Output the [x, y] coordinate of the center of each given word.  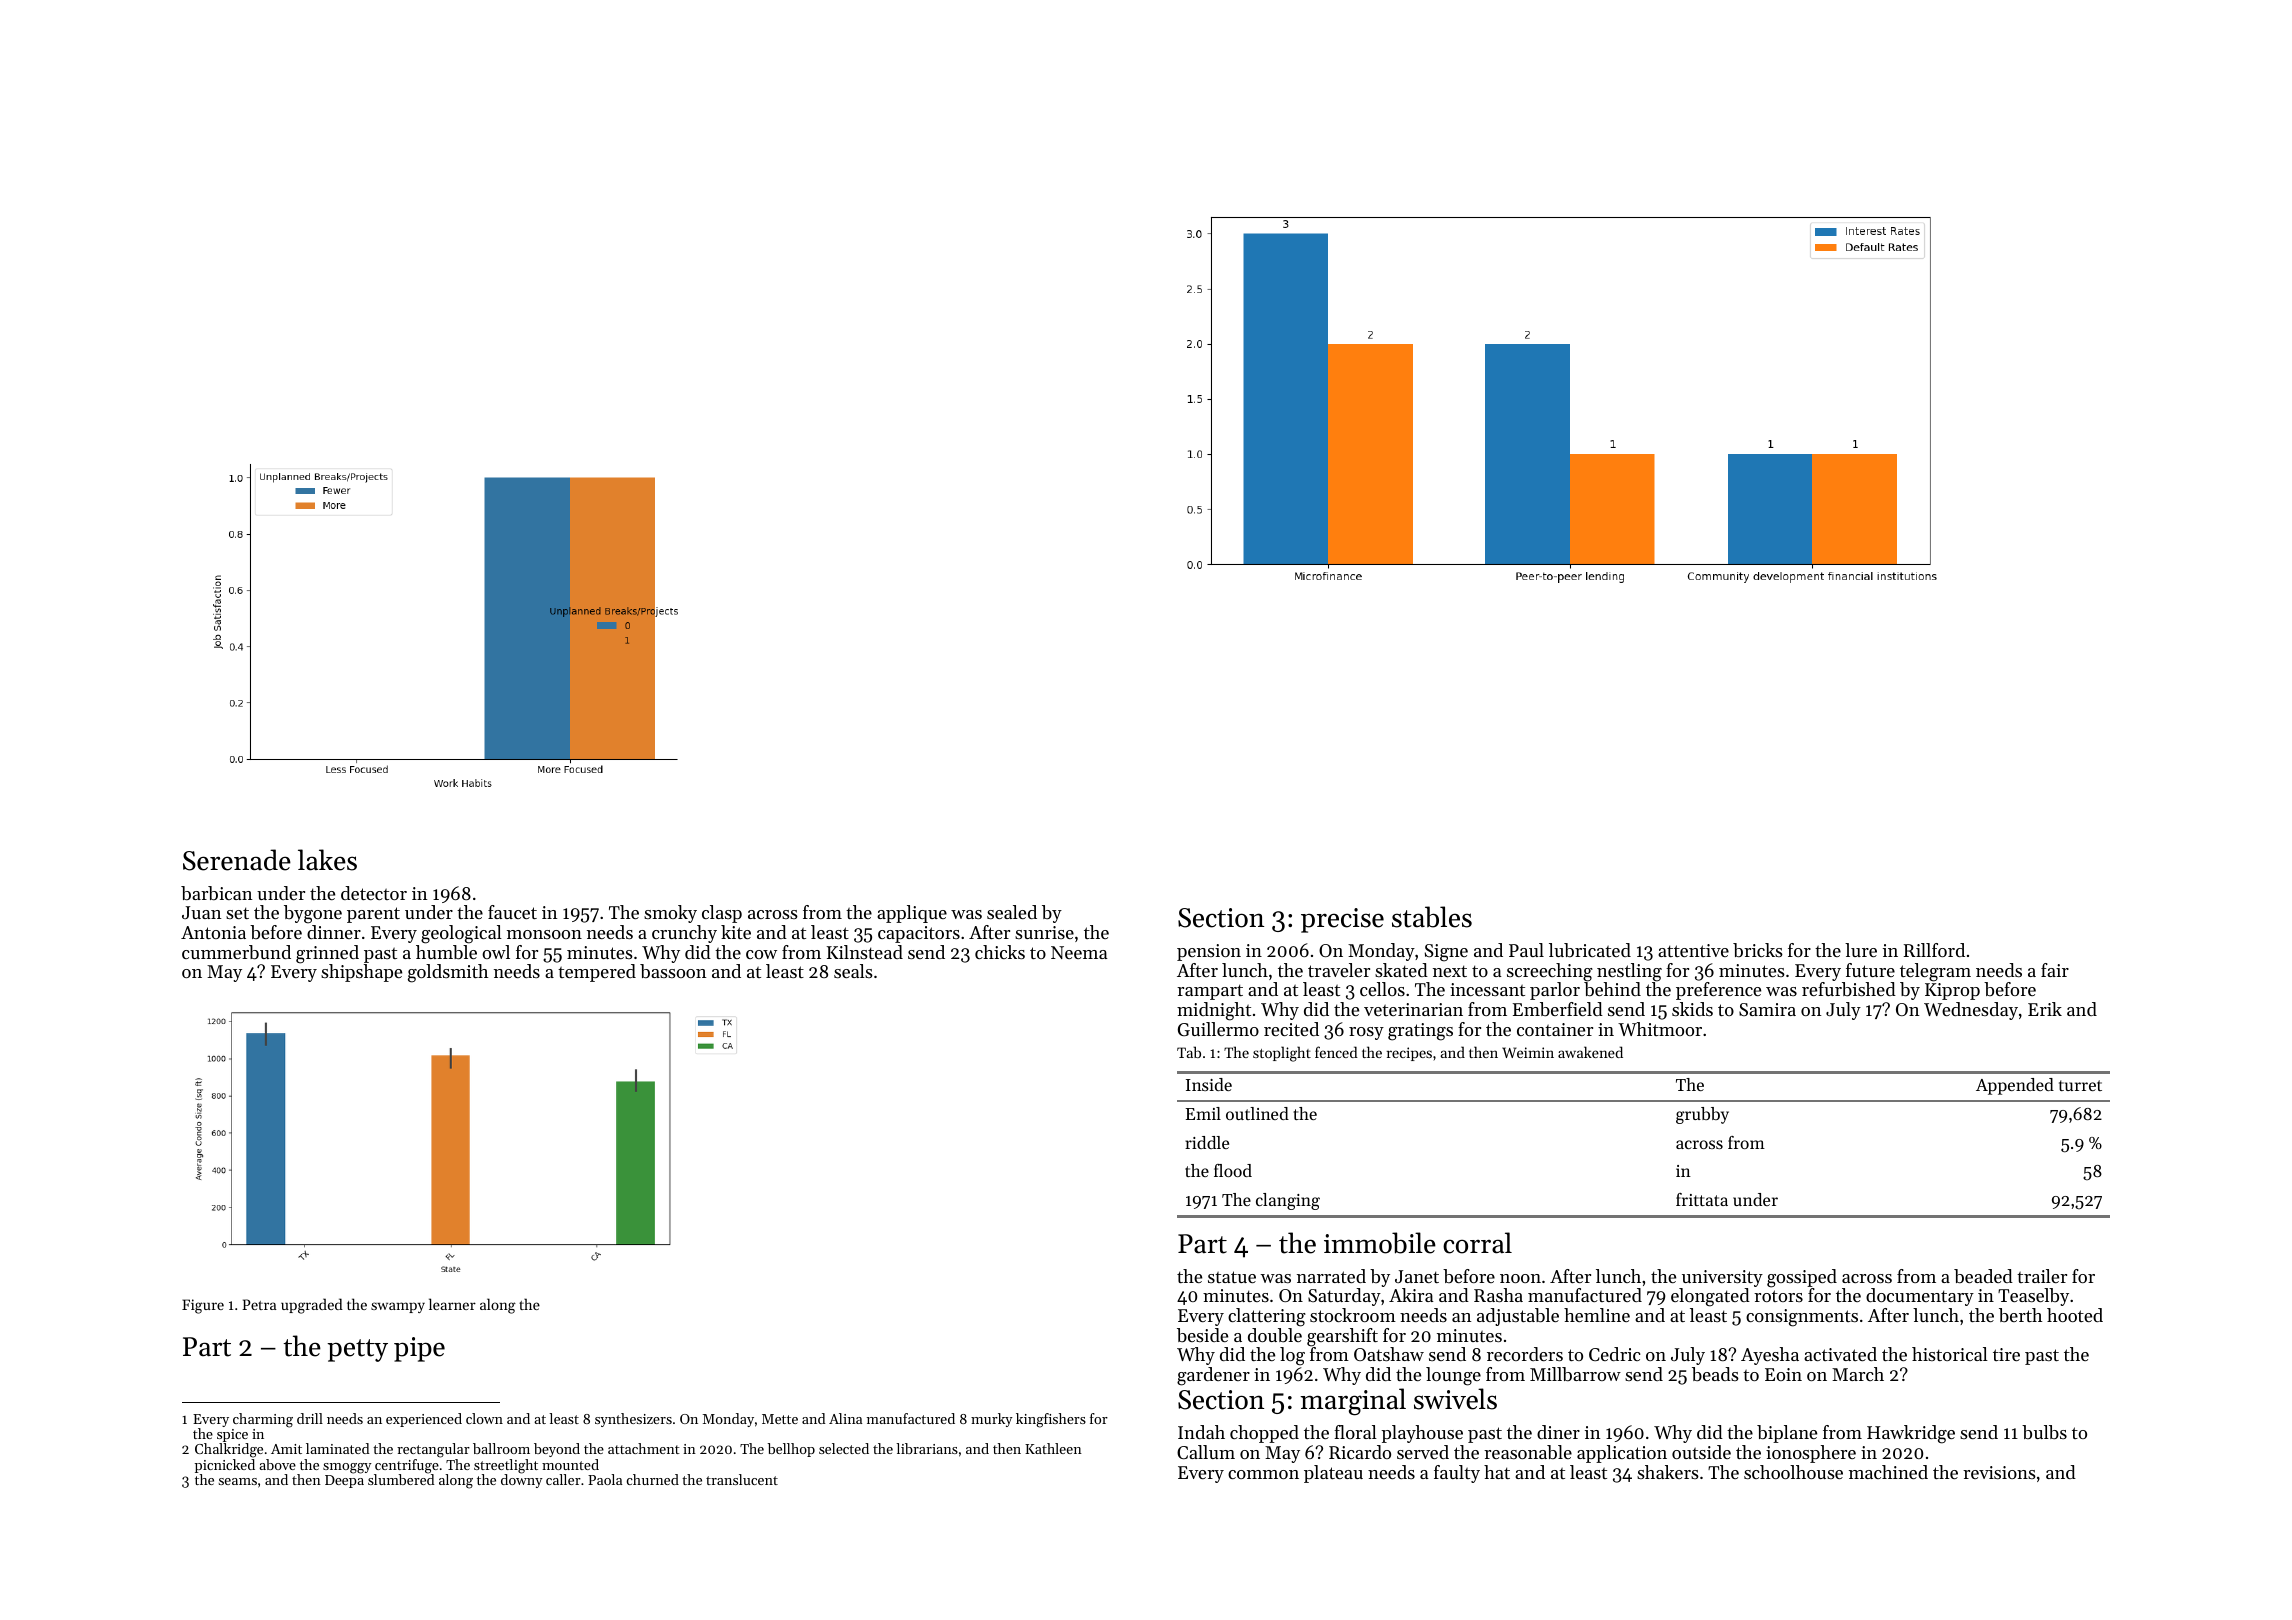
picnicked [225, 1466]
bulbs [2044, 1432]
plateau [1333, 1474]
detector [374, 893]
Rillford [1934, 950]
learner [452, 1304]
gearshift [1342, 1337]
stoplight [1282, 1054]
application [1622, 1454]
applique [912, 914]
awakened [1590, 1052]
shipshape [361, 973]
